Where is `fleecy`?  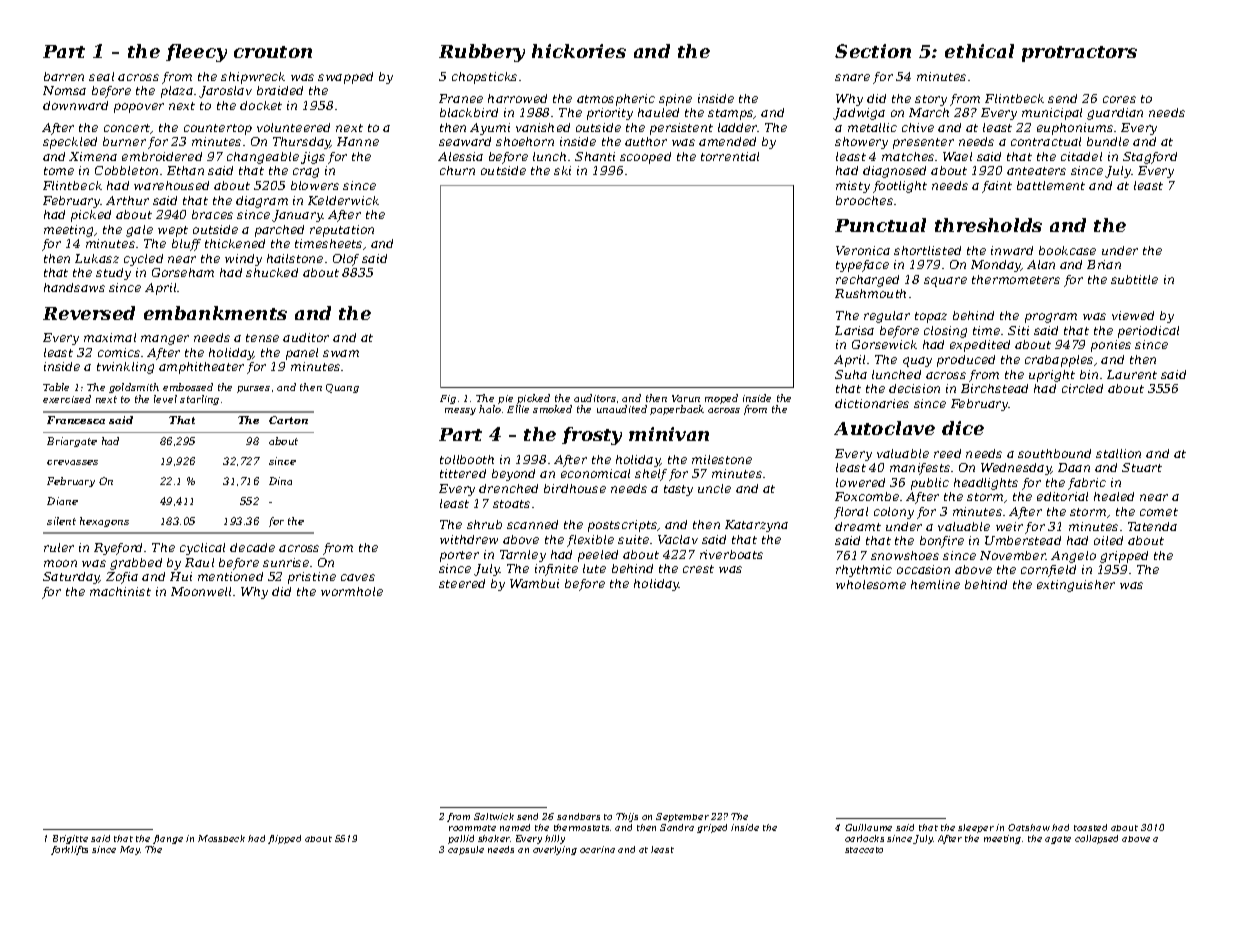
fleecy is located at coordinates (196, 53).
